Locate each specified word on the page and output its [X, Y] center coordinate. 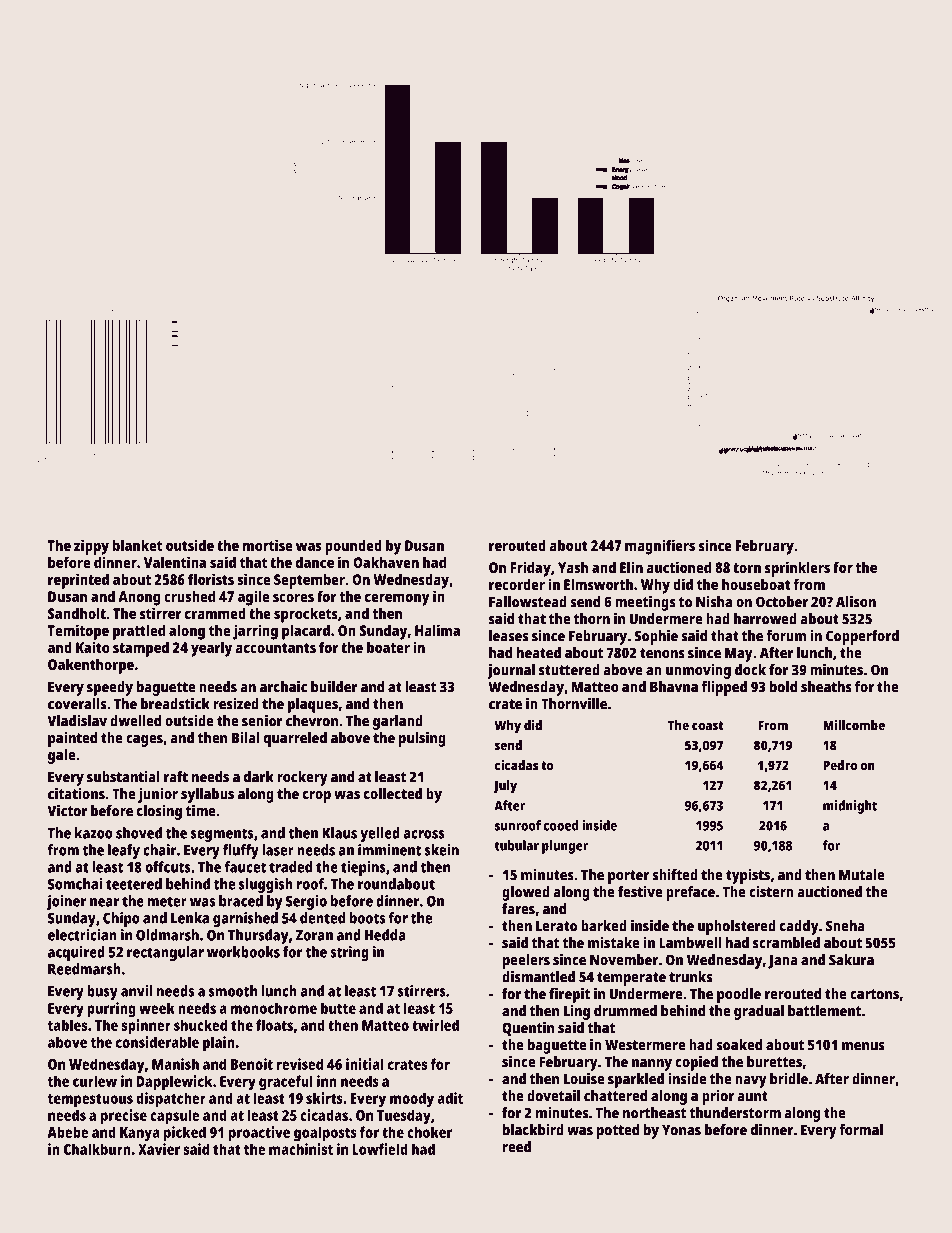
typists [748, 876]
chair [159, 850]
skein [442, 850]
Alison [856, 602]
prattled [139, 632]
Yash [573, 567]
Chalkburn [97, 1149]
